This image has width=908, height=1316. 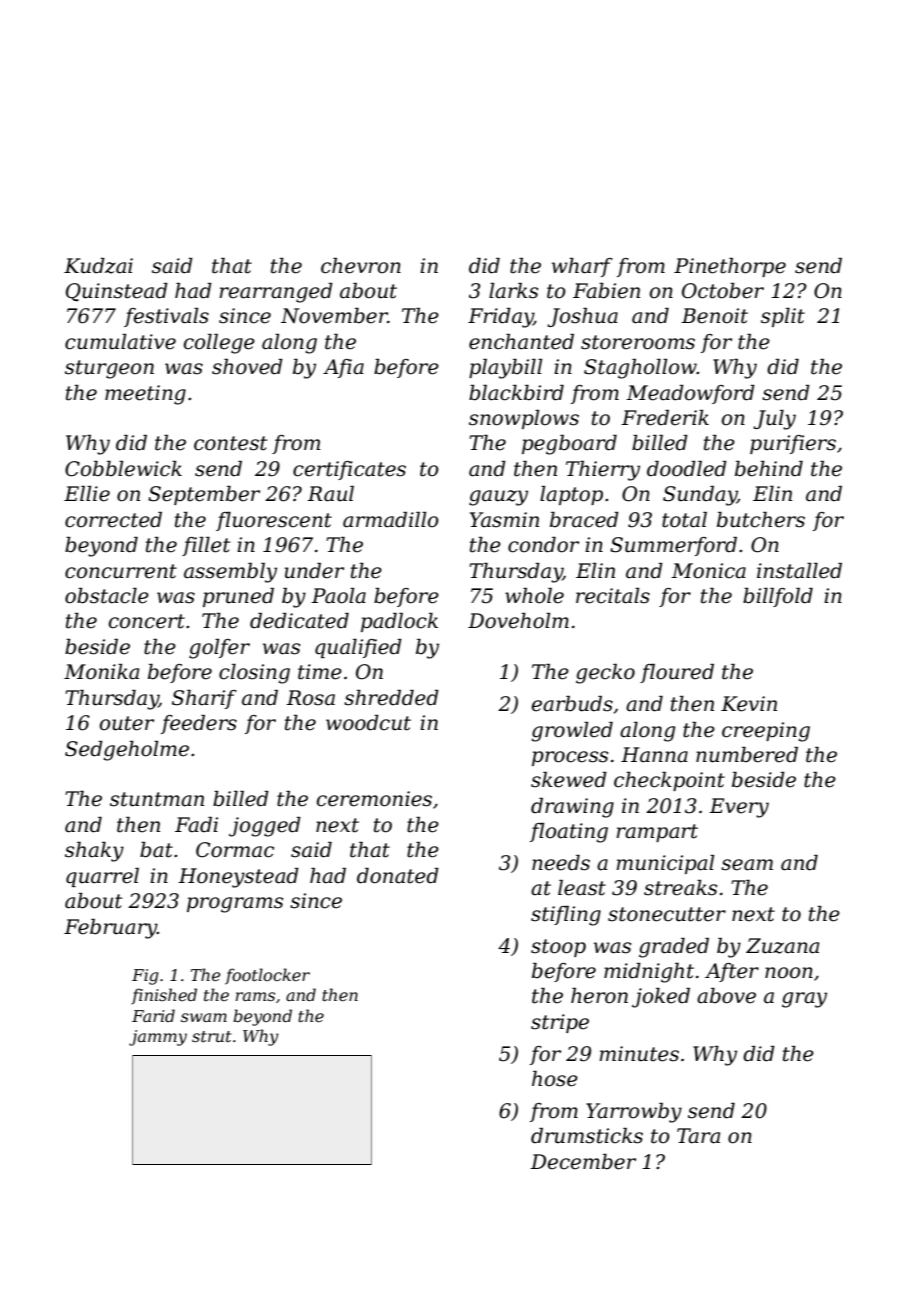 I want to click on cumulative, so click(x=120, y=342).
